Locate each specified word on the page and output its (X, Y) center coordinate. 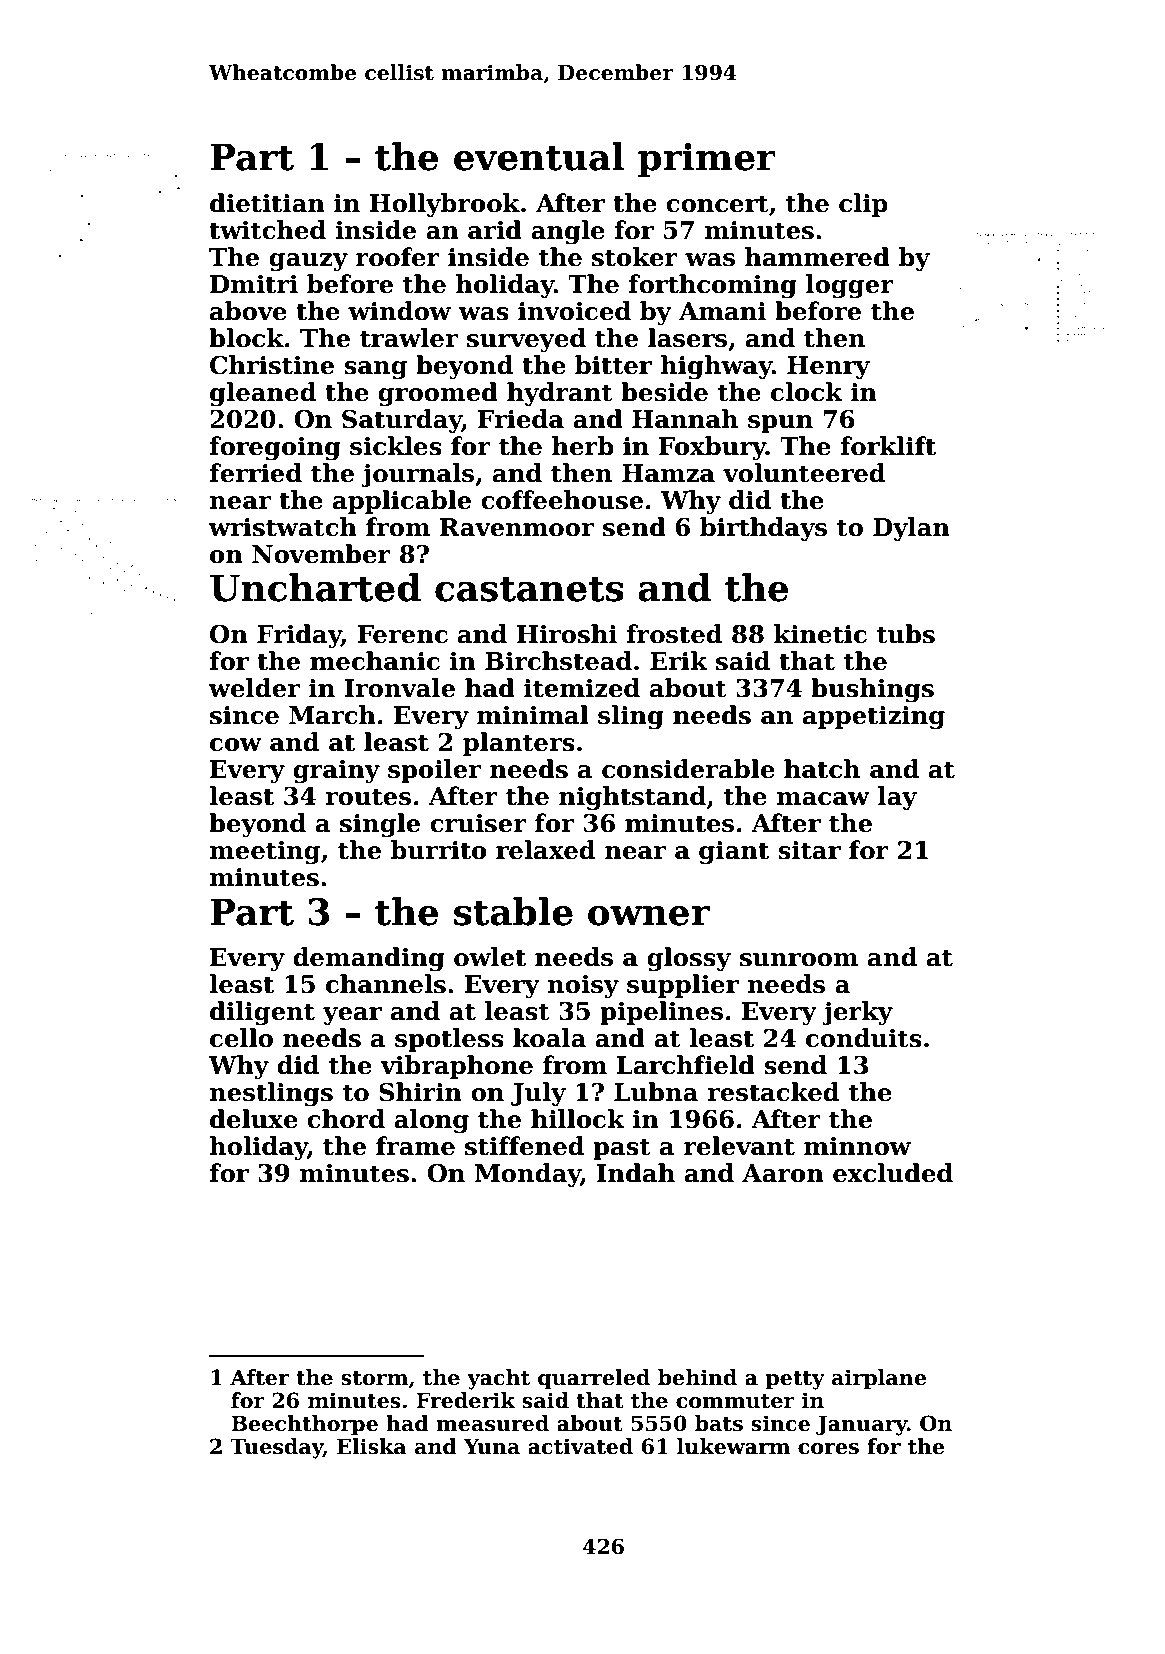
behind (697, 1377)
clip (863, 205)
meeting (264, 853)
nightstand (632, 798)
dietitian (267, 203)
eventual (539, 156)
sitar (809, 850)
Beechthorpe (304, 1425)
